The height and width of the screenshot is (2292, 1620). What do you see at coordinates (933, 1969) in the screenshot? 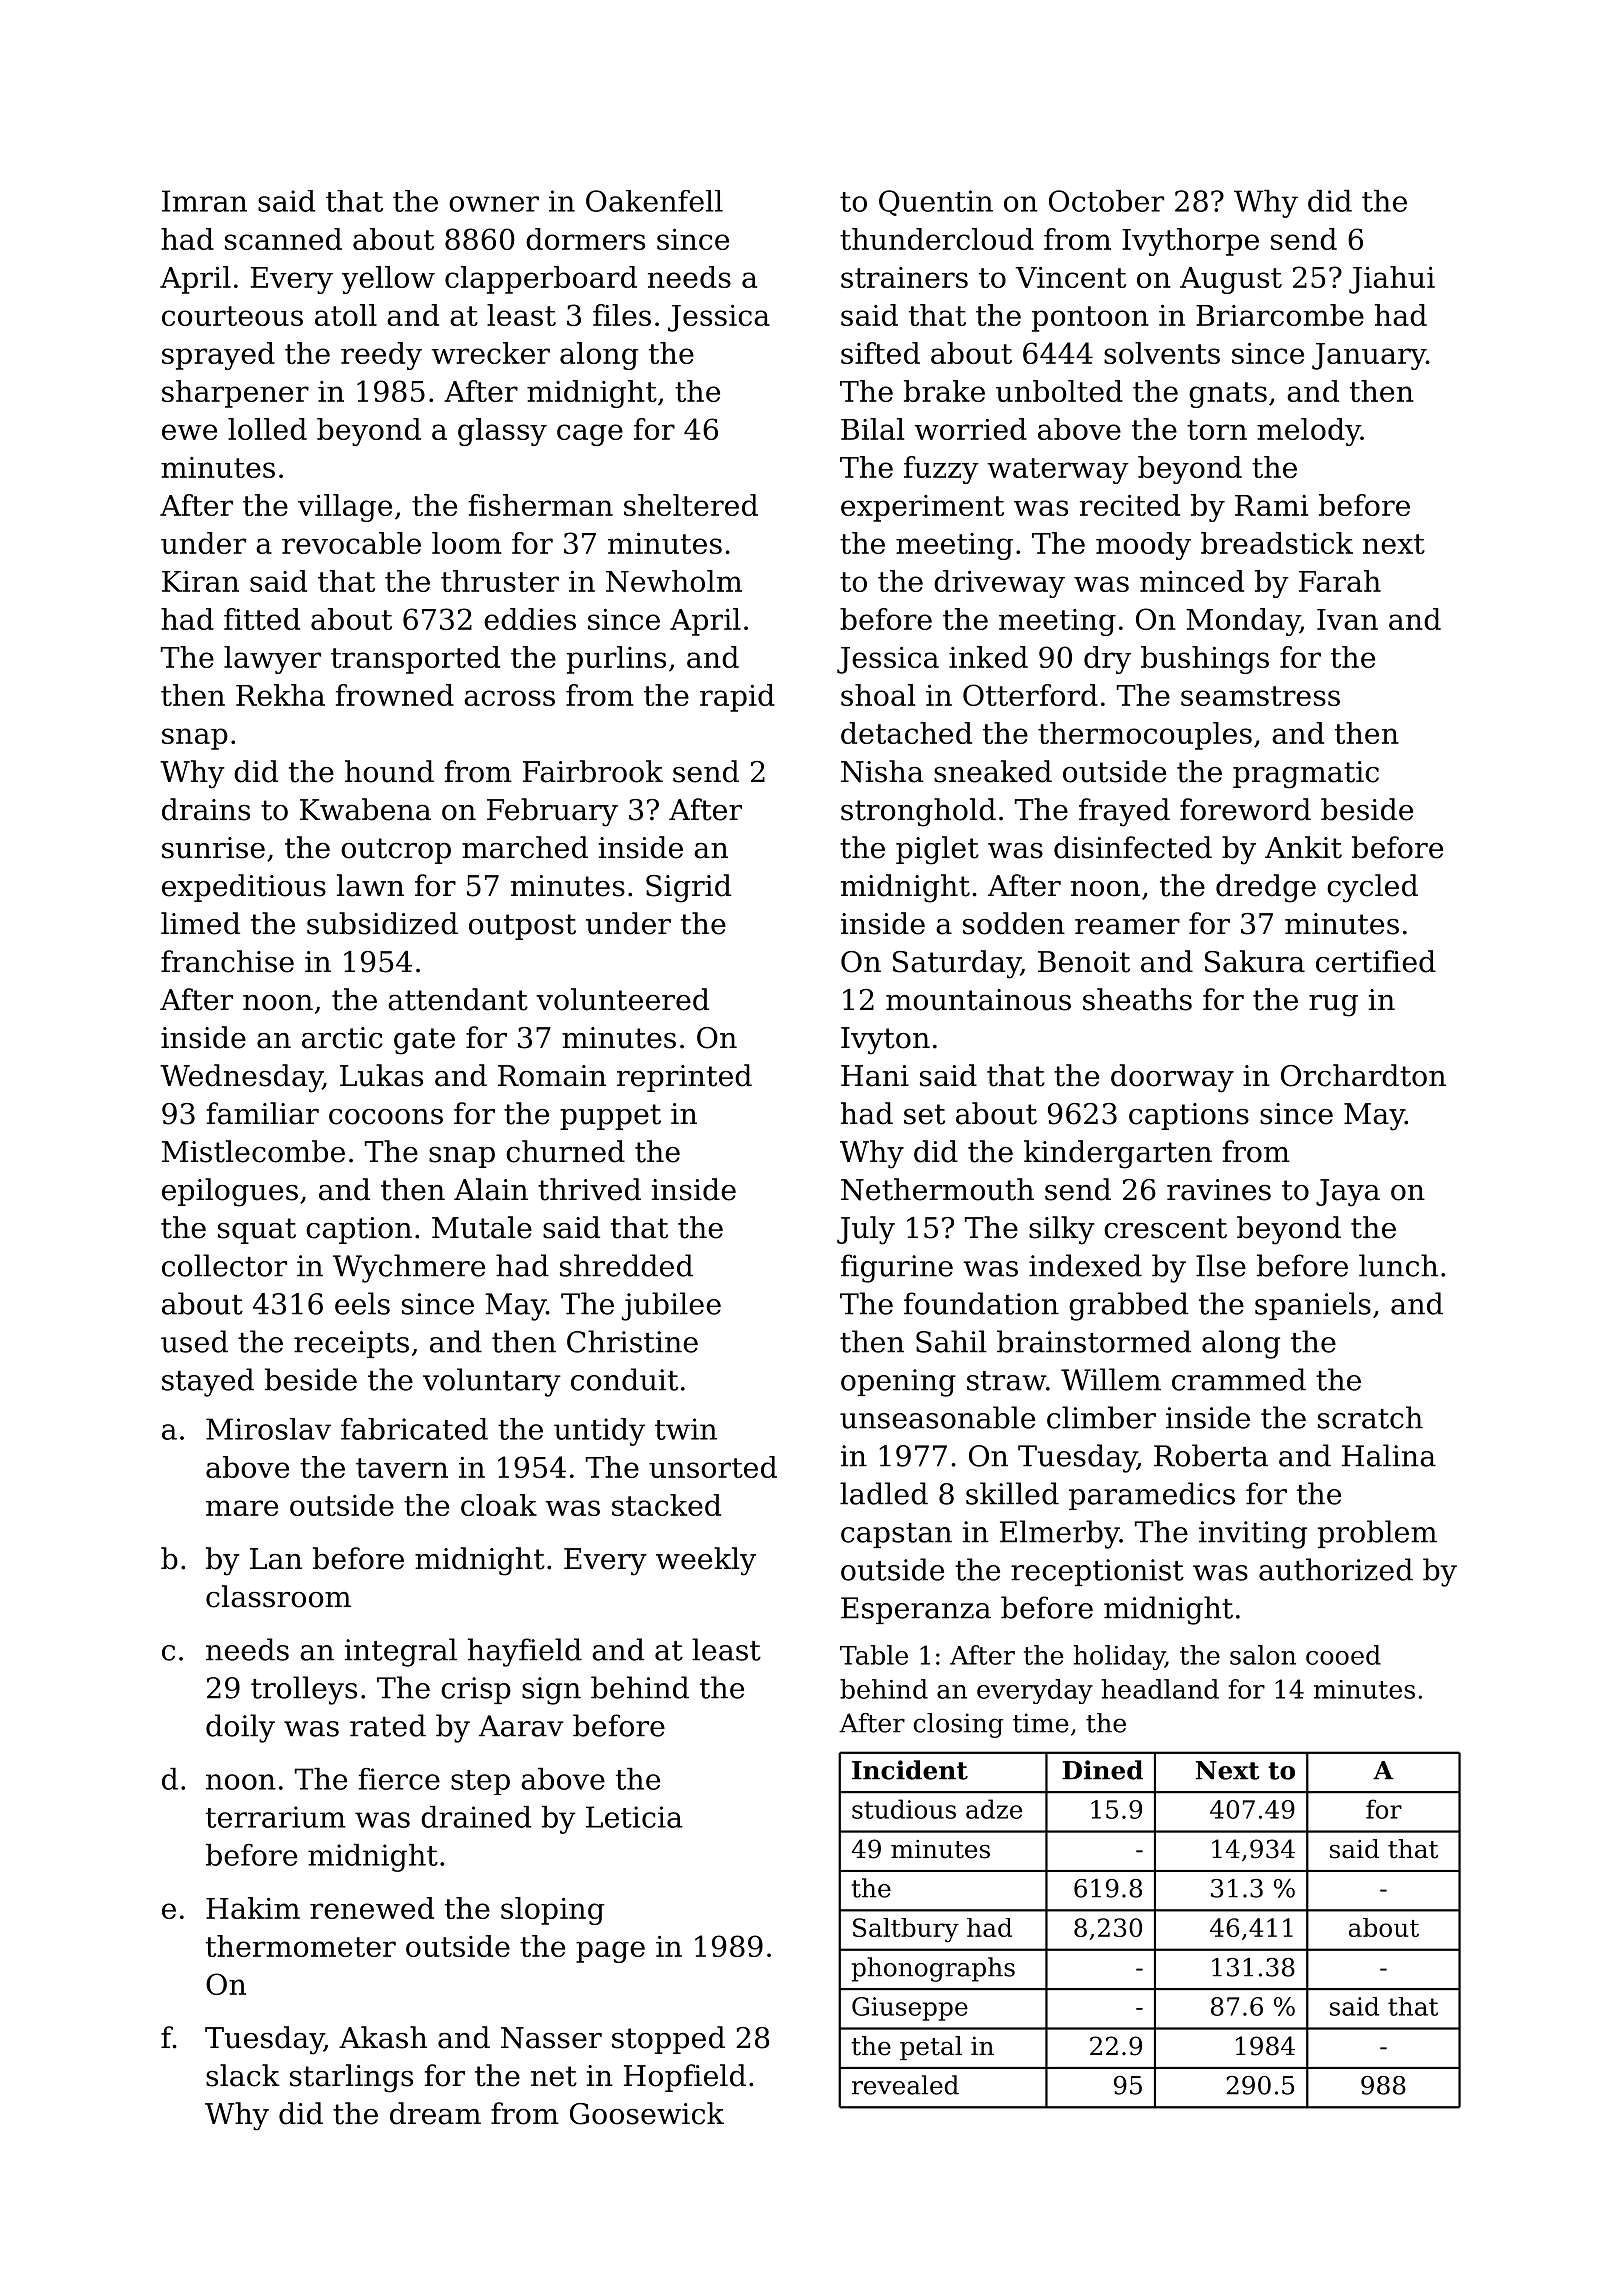
I see `phonographs` at bounding box center [933, 1969].
